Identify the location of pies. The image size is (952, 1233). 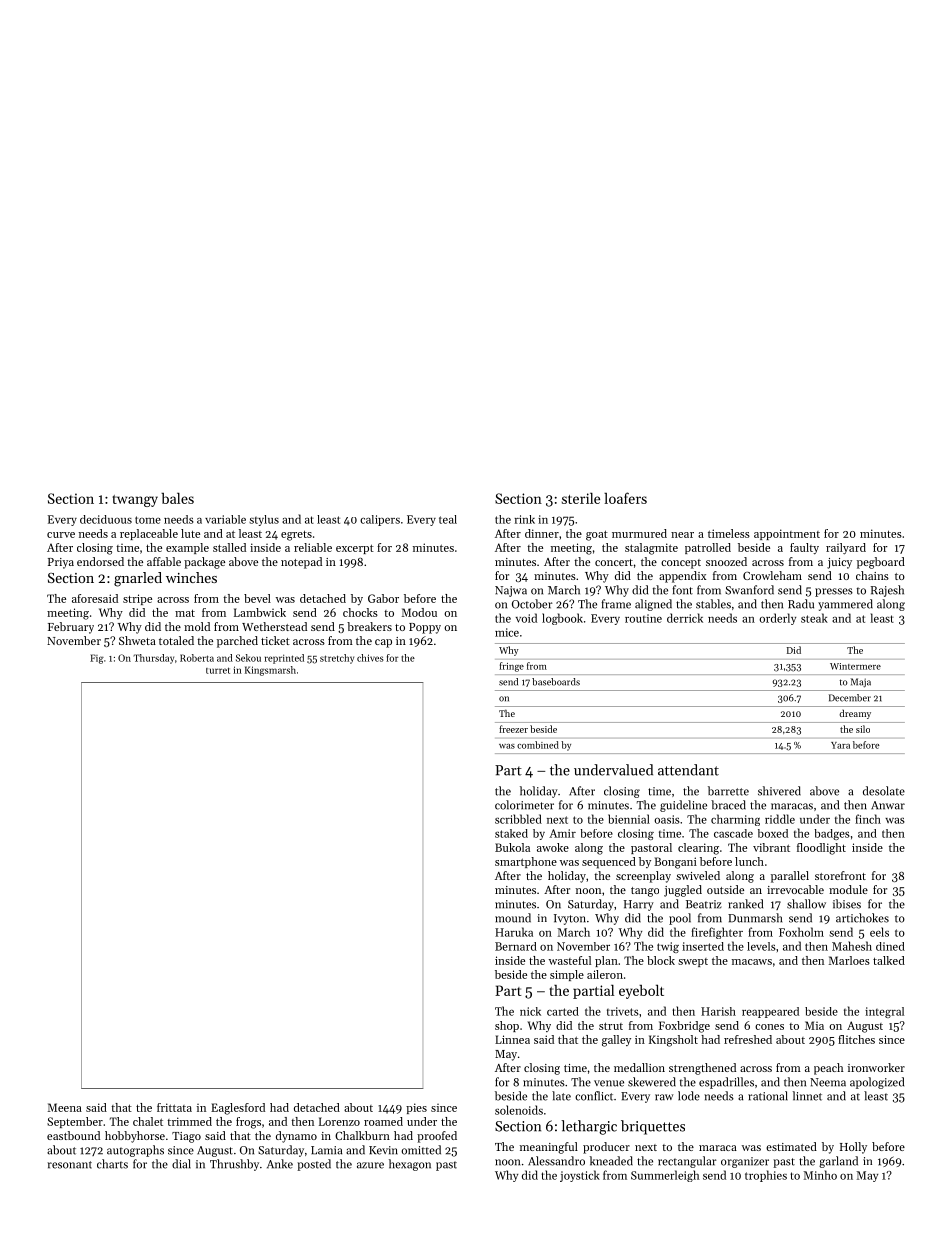
(416, 1108).
